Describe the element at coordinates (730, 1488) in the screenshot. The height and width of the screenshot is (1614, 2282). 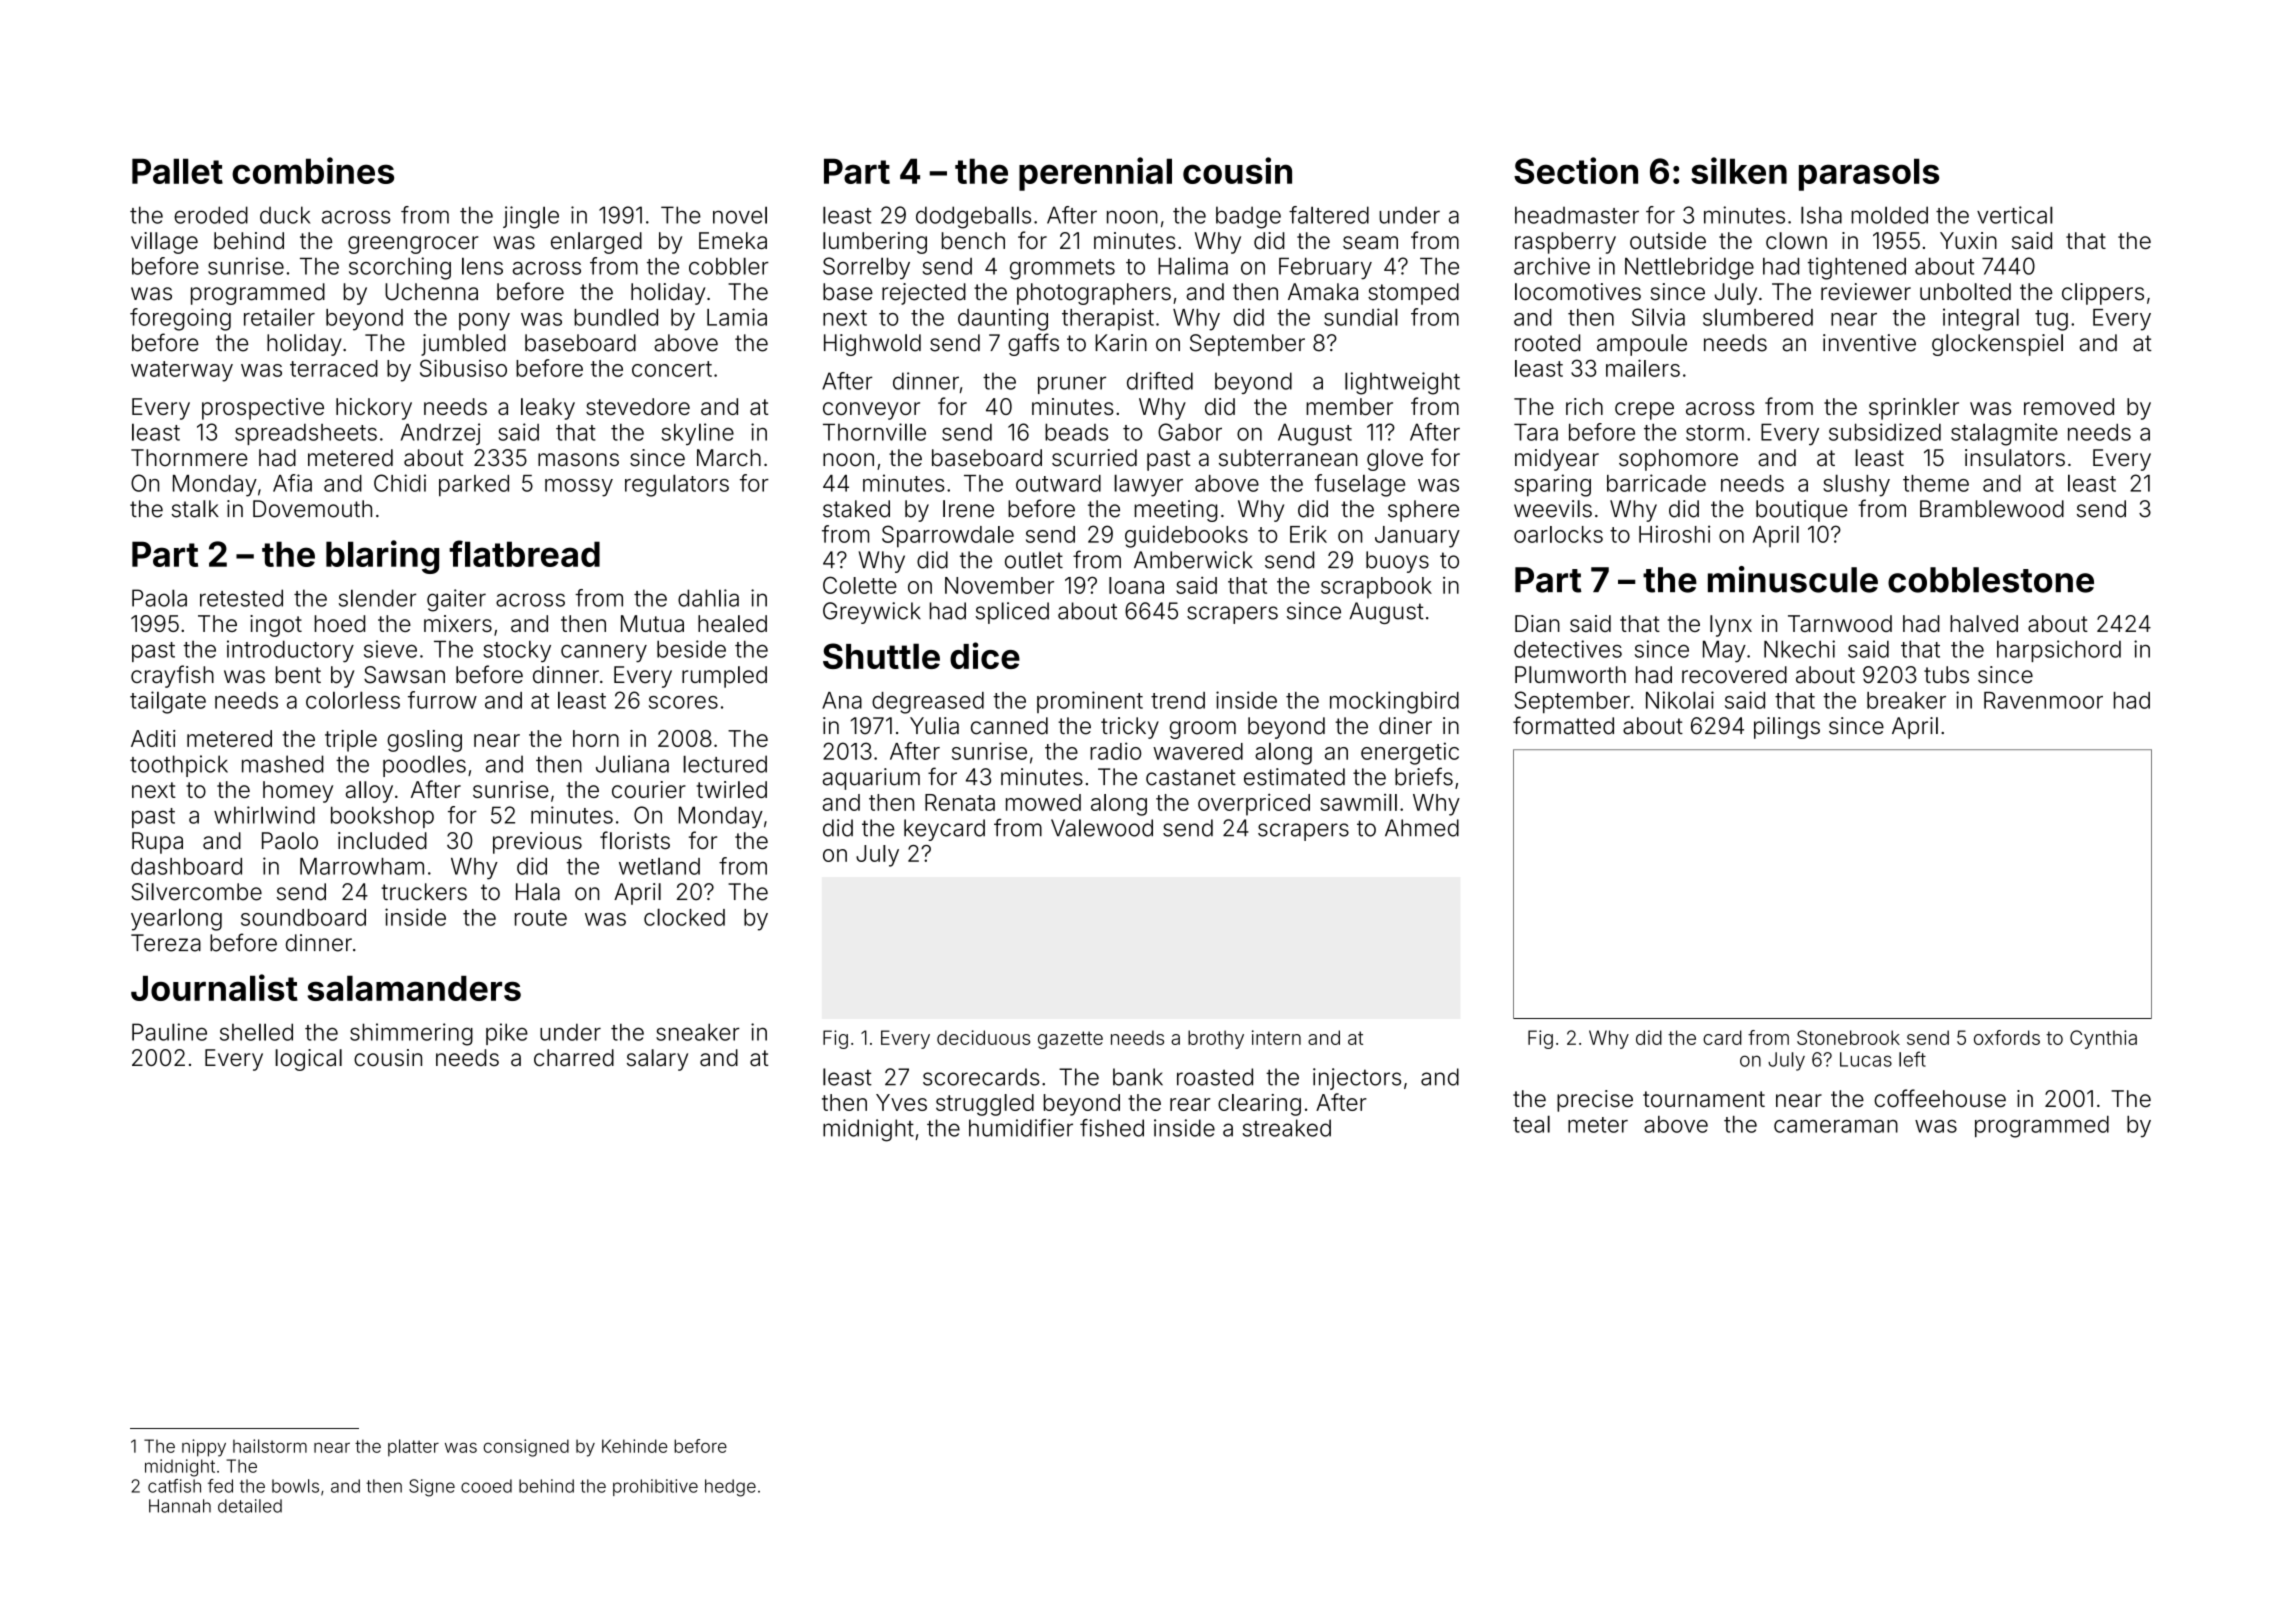
I see `hedge` at that location.
